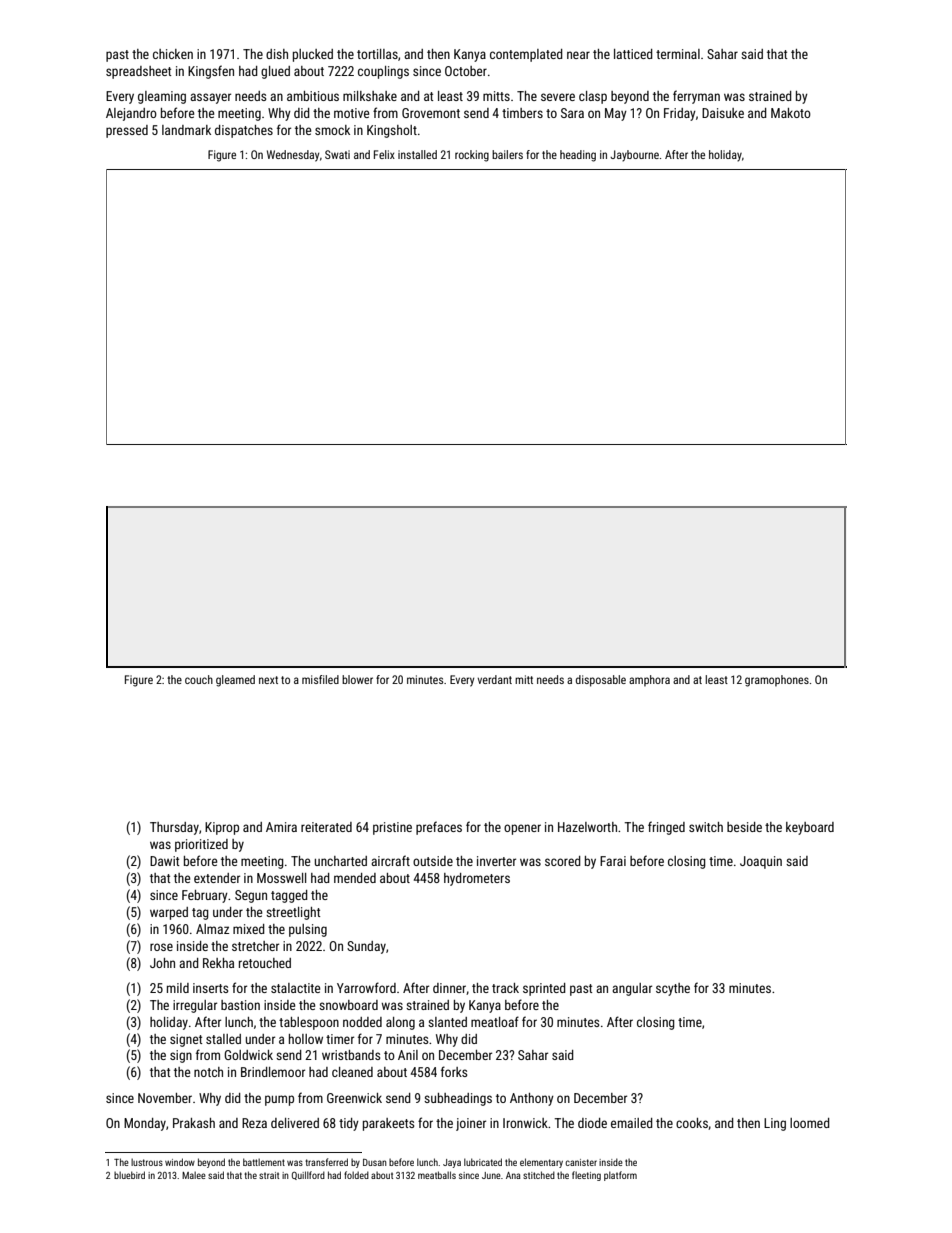 Image resolution: width=952 pixels, height=1233 pixels. I want to click on loomed, so click(810, 1123).
